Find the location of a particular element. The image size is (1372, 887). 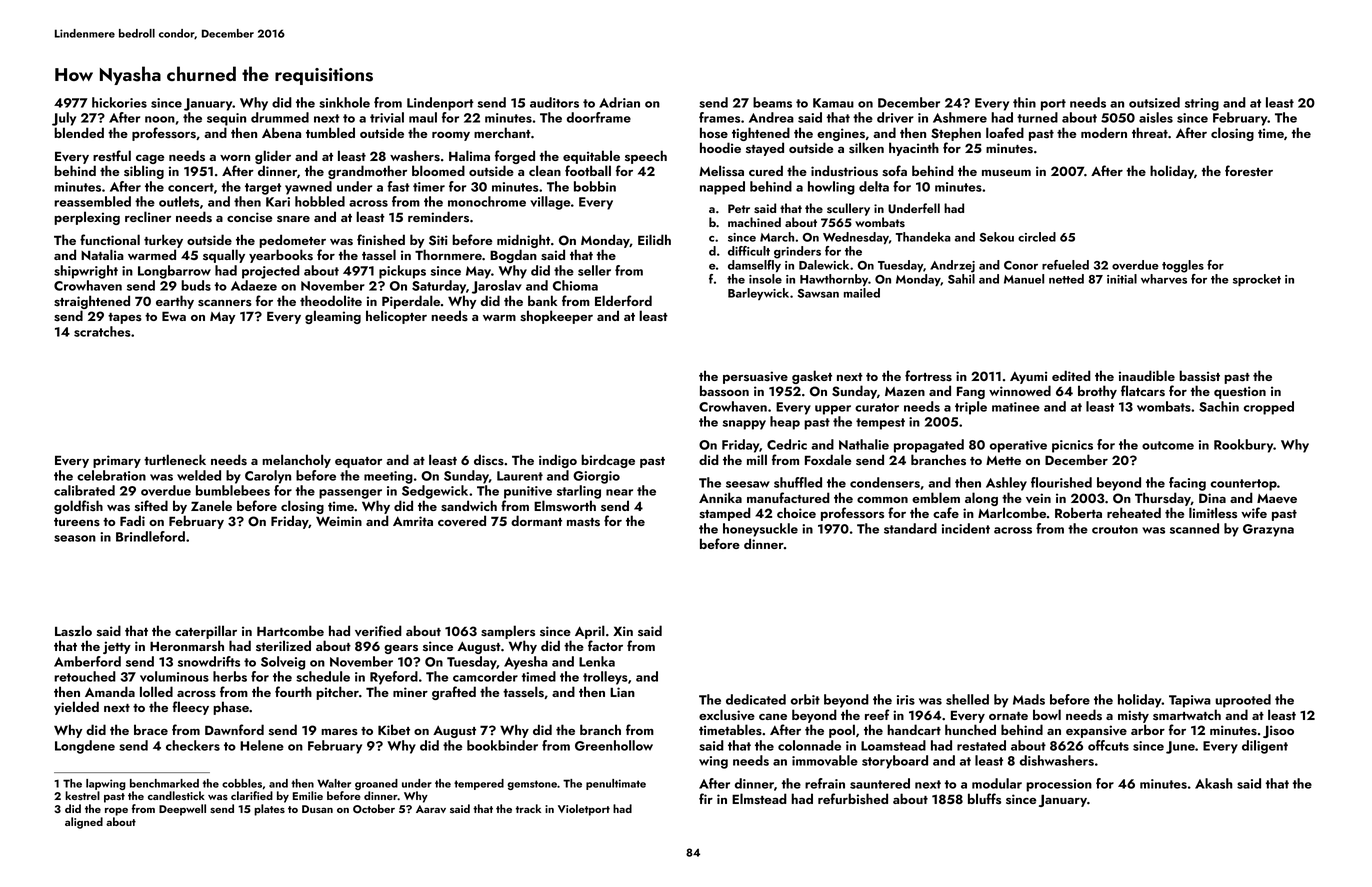

gasket is located at coordinates (812, 377).
